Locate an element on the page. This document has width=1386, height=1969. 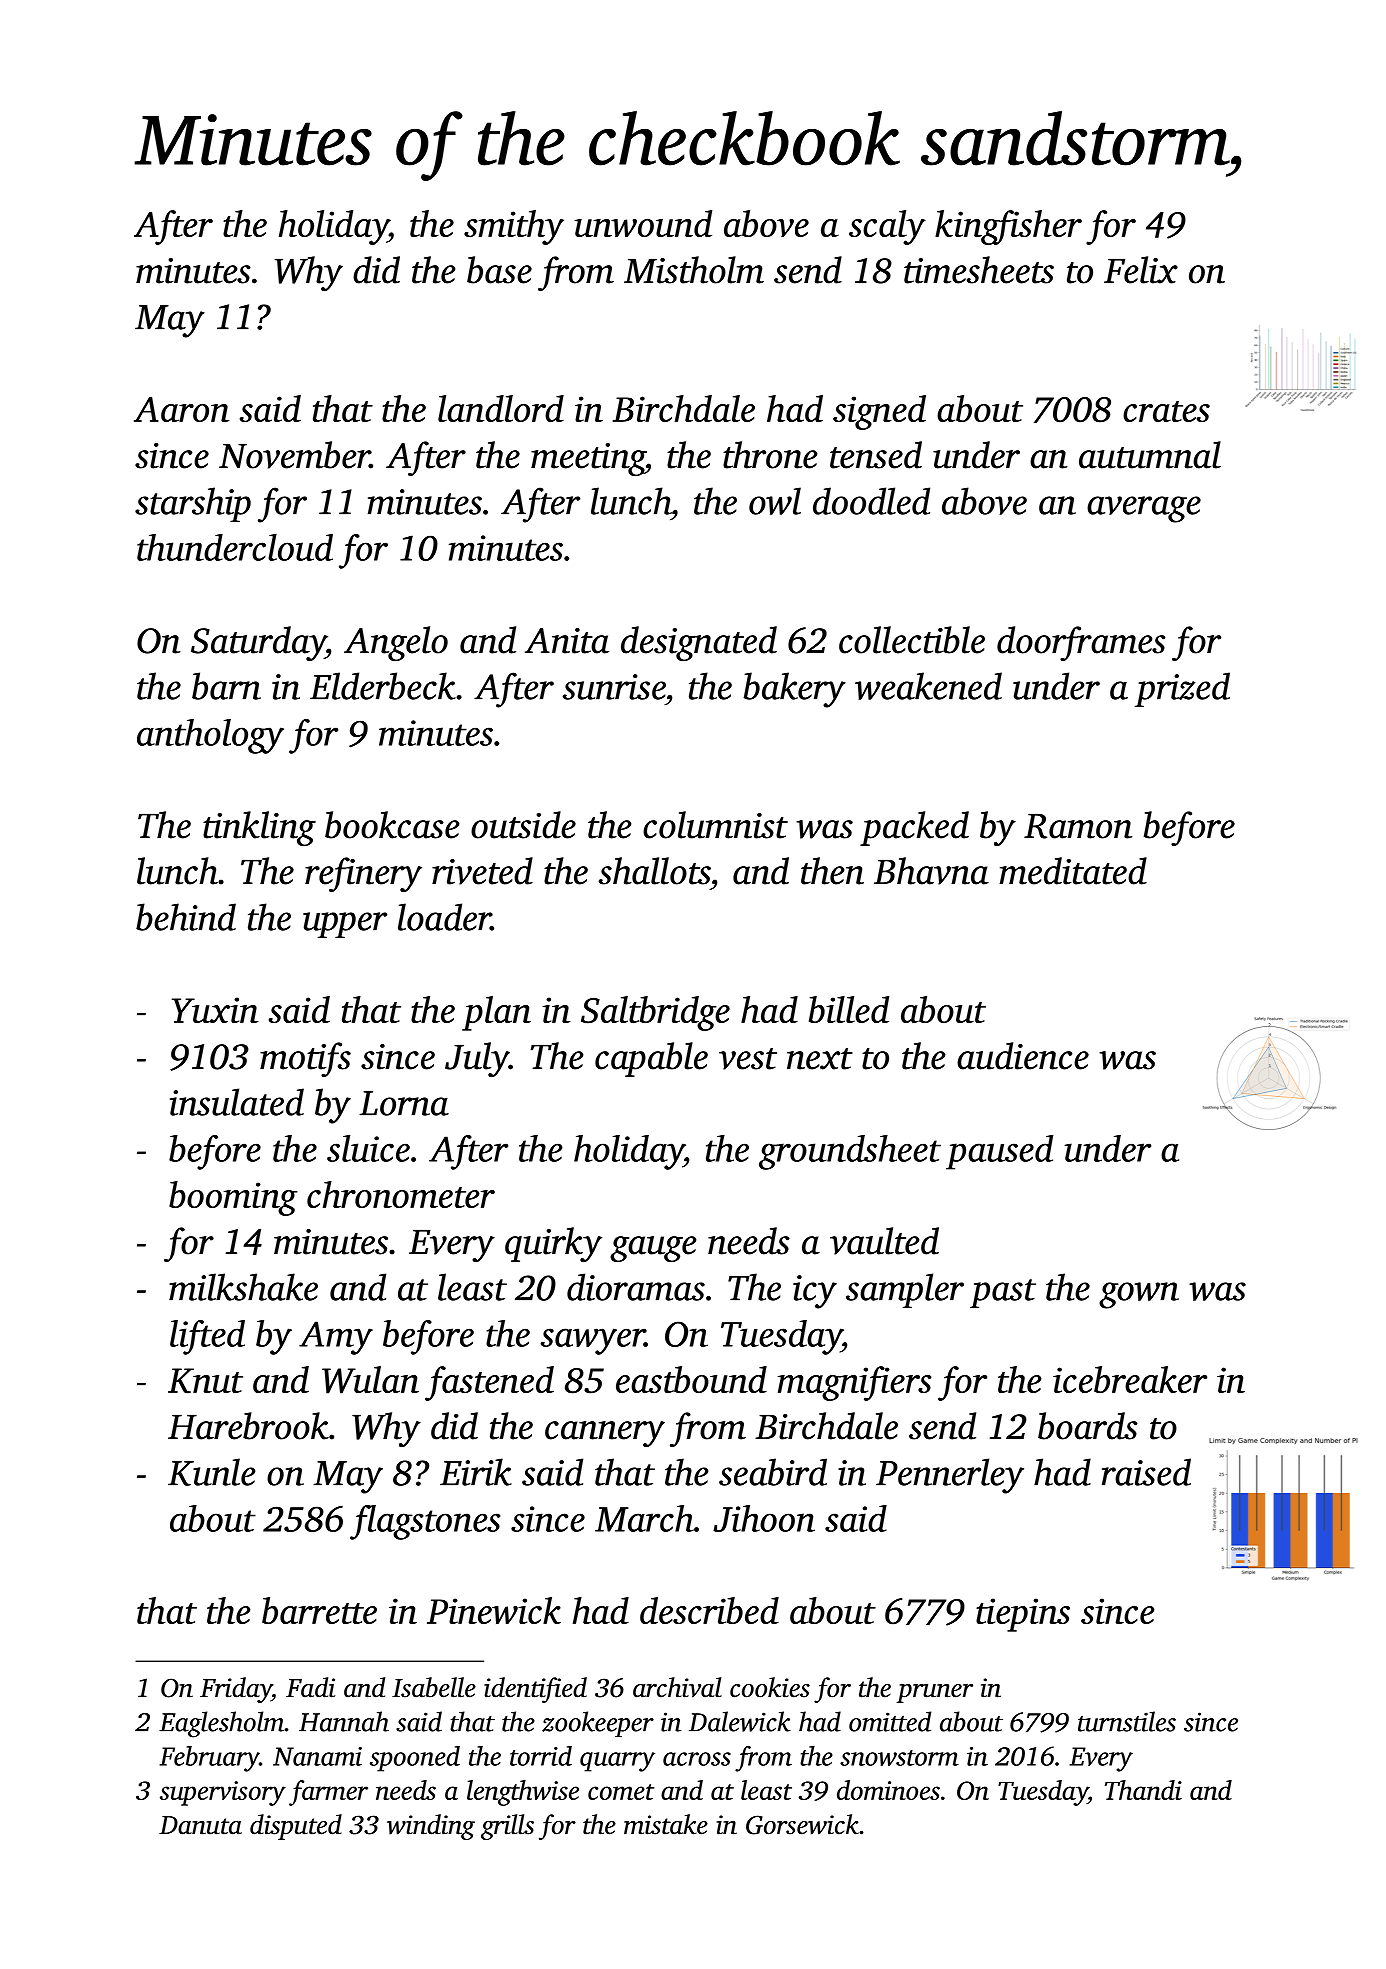
scaly is located at coordinates (887, 227).
